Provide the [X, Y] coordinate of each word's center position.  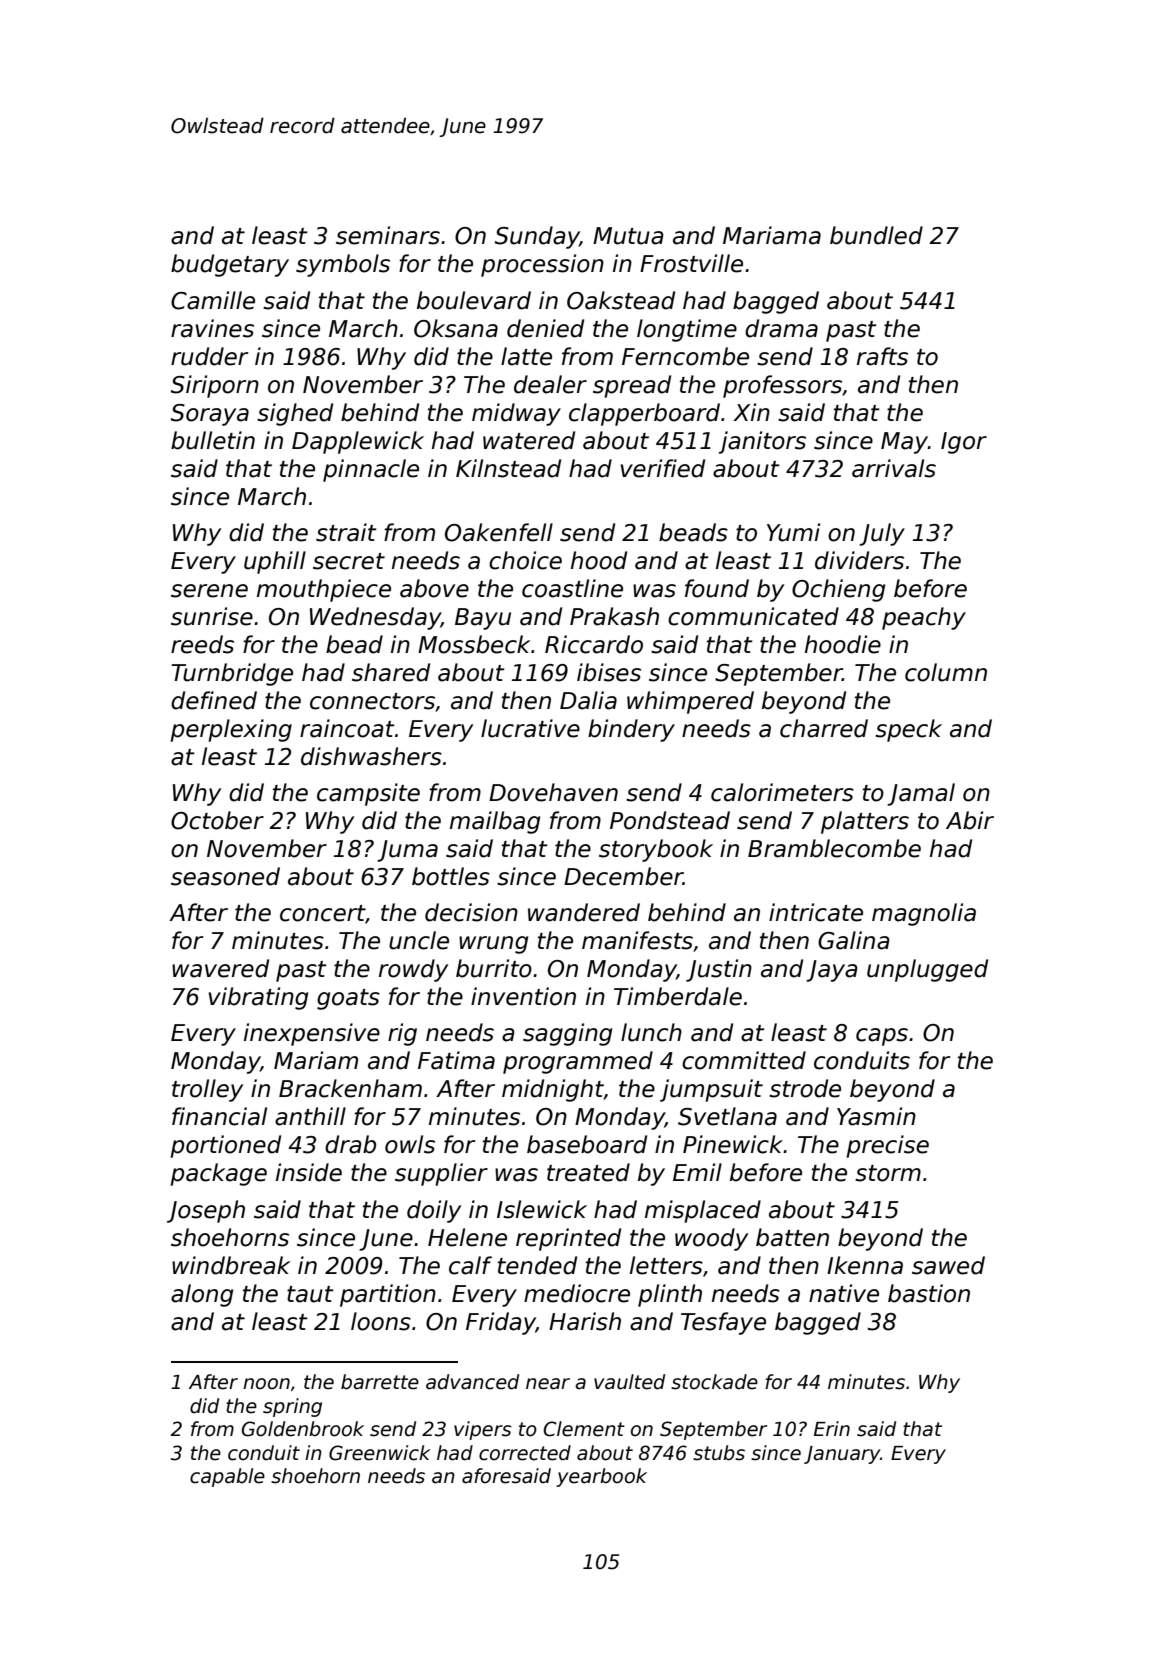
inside [309, 1172]
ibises [609, 672]
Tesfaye [723, 1323]
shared [391, 672]
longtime [687, 330]
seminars [388, 235]
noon [266, 1384]
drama [781, 328]
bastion [929, 1293]
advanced [472, 1382]
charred [824, 728]
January [842, 1455]
